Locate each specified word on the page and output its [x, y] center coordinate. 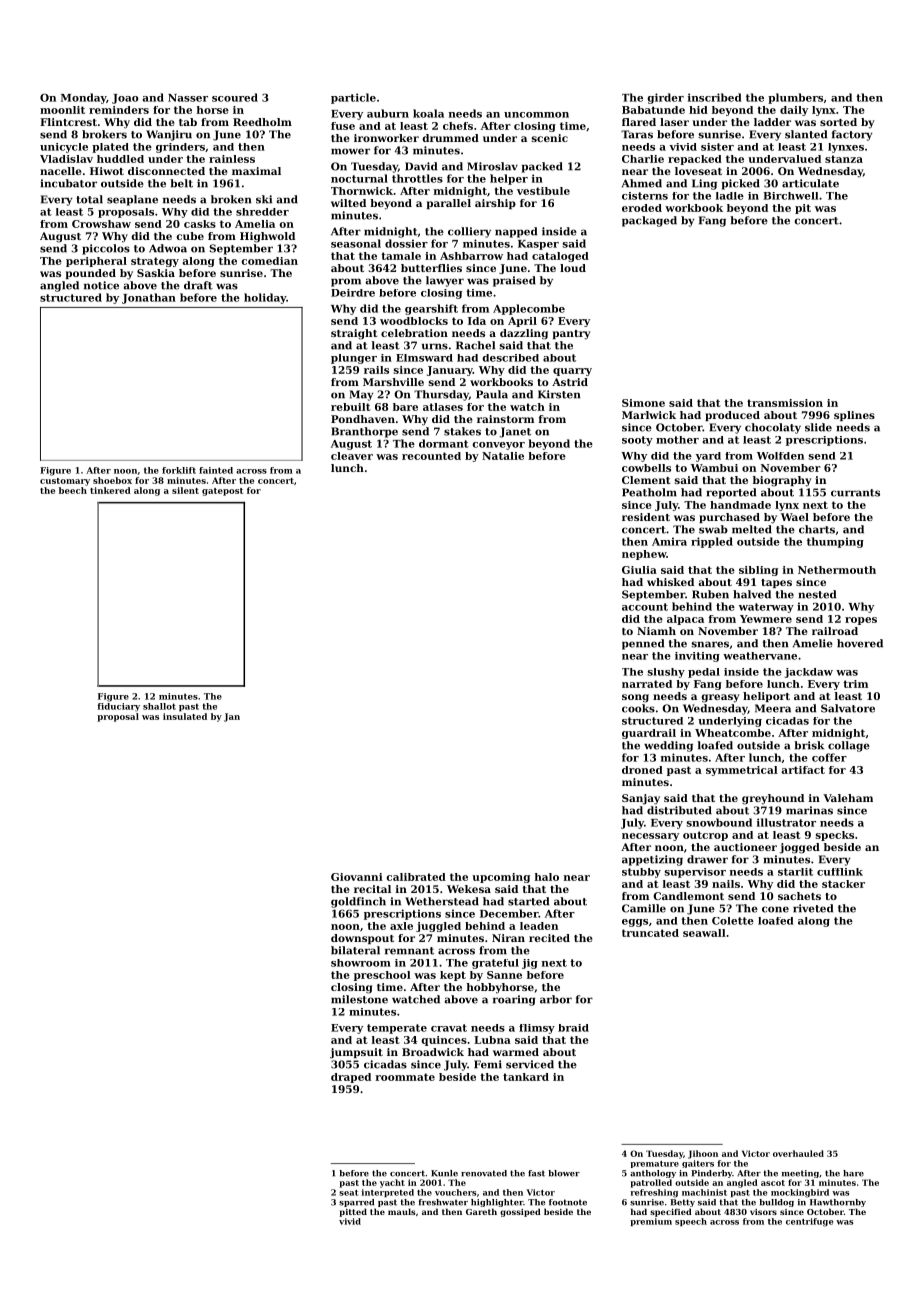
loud [573, 268]
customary [65, 482]
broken [231, 199]
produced [732, 416]
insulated [185, 716]
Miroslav [492, 166]
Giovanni [357, 877]
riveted [813, 908]
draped [351, 1078]
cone [775, 909]
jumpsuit [356, 1053]
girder [665, 98]
